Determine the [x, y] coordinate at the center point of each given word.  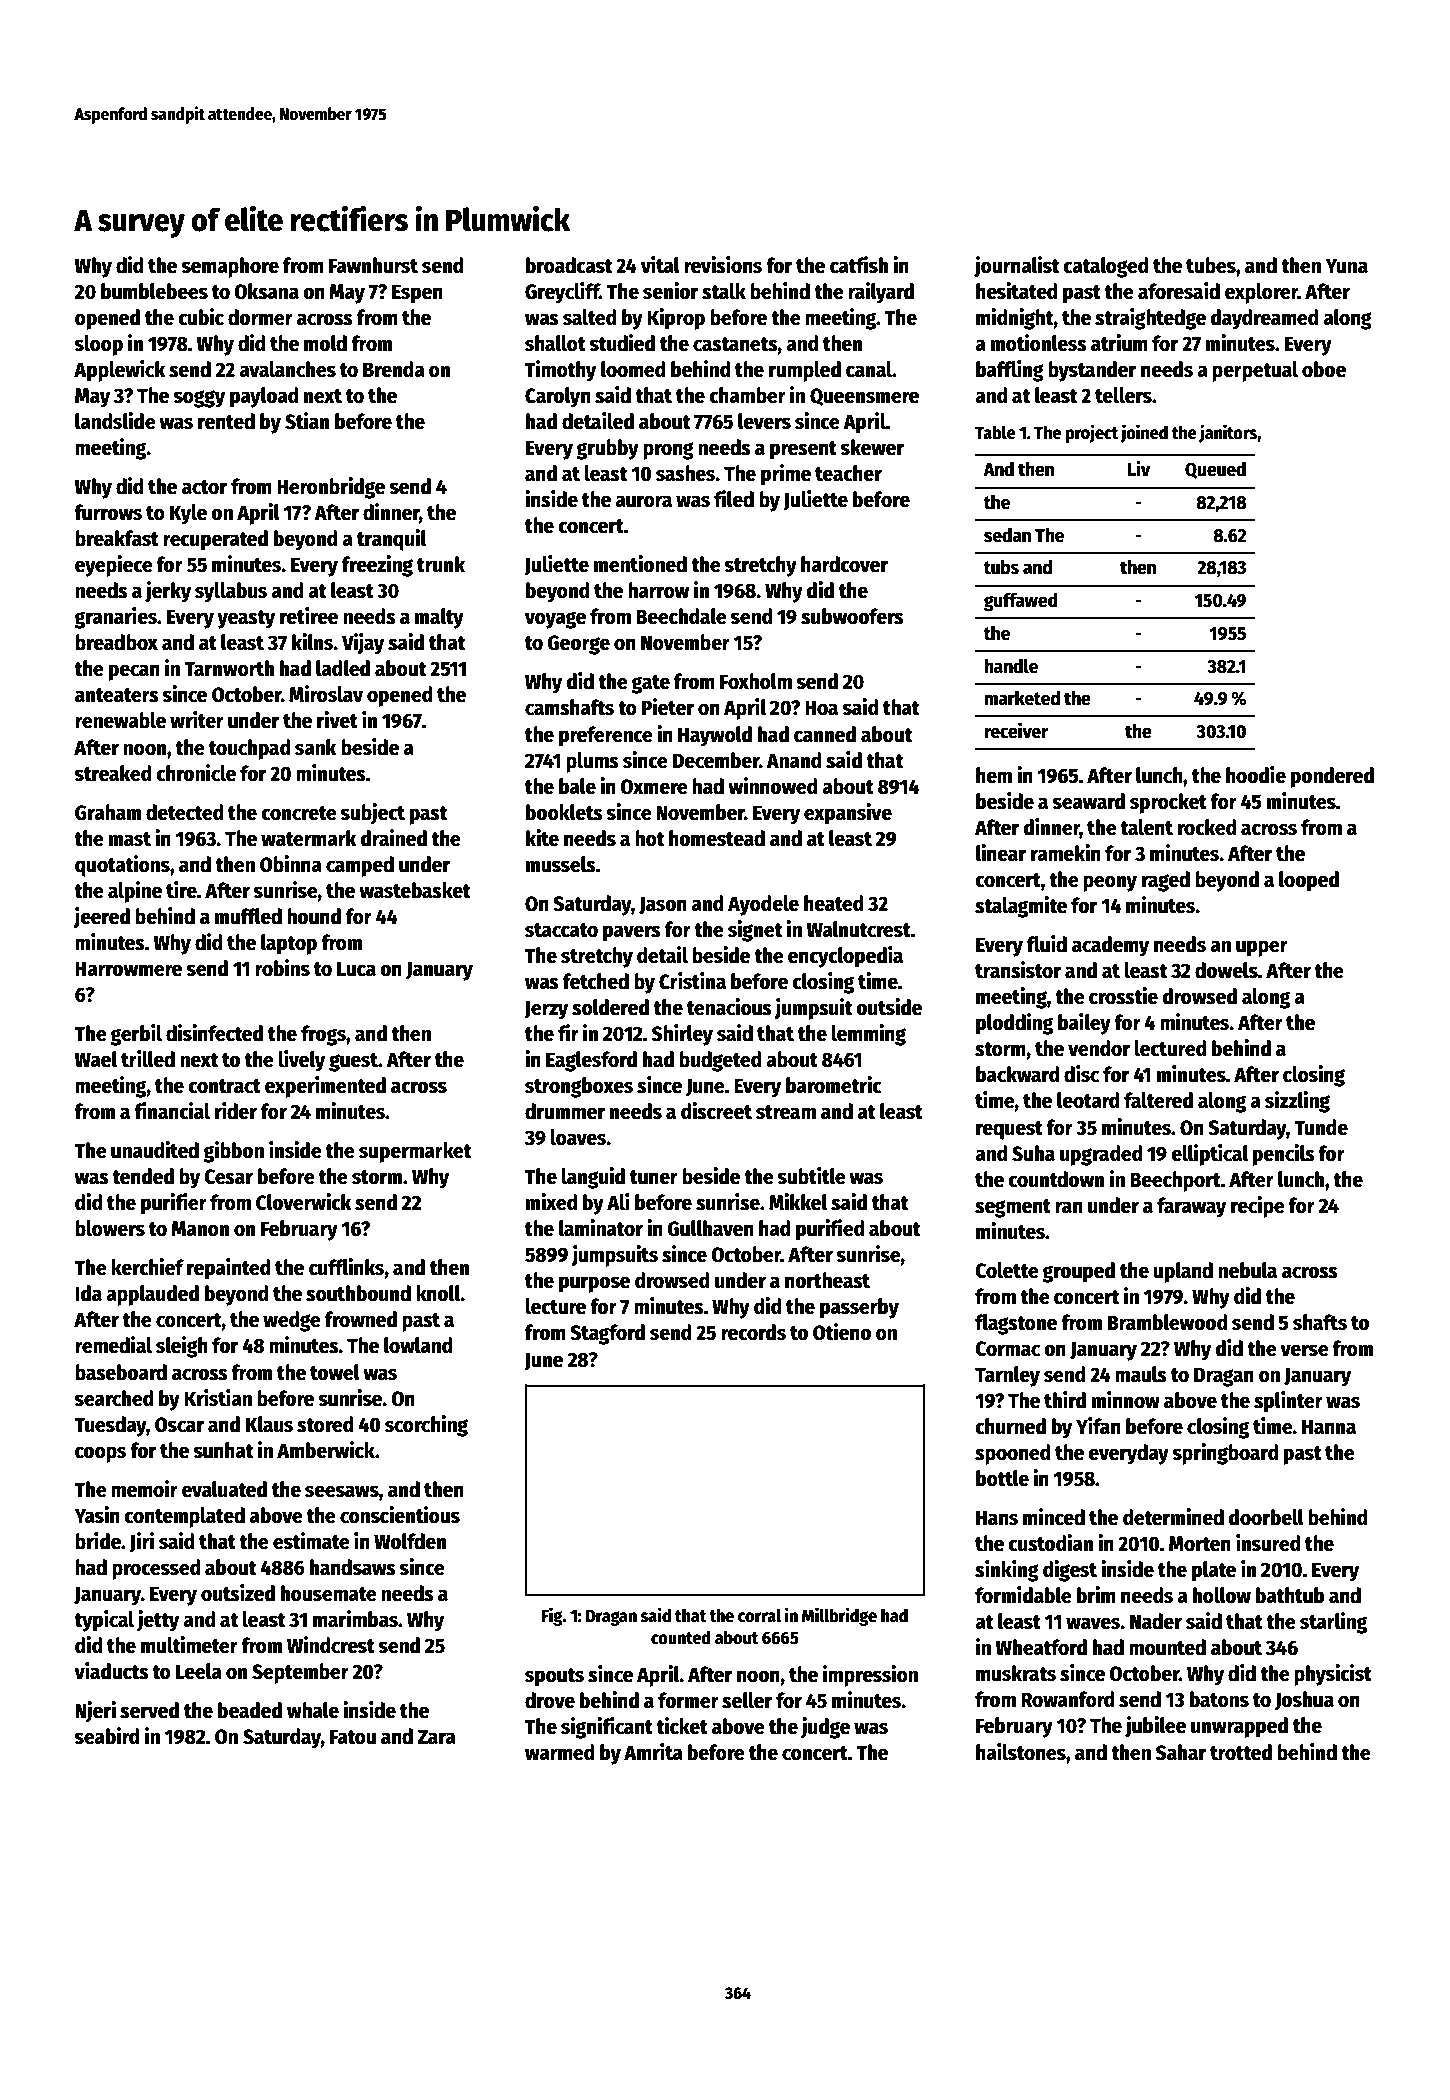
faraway [1191, 1207]
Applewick [120, 371]
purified [830, 1230]
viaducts [111, 1671]
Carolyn [558, 397]
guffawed [1021, 601]
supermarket [415, 1152]
